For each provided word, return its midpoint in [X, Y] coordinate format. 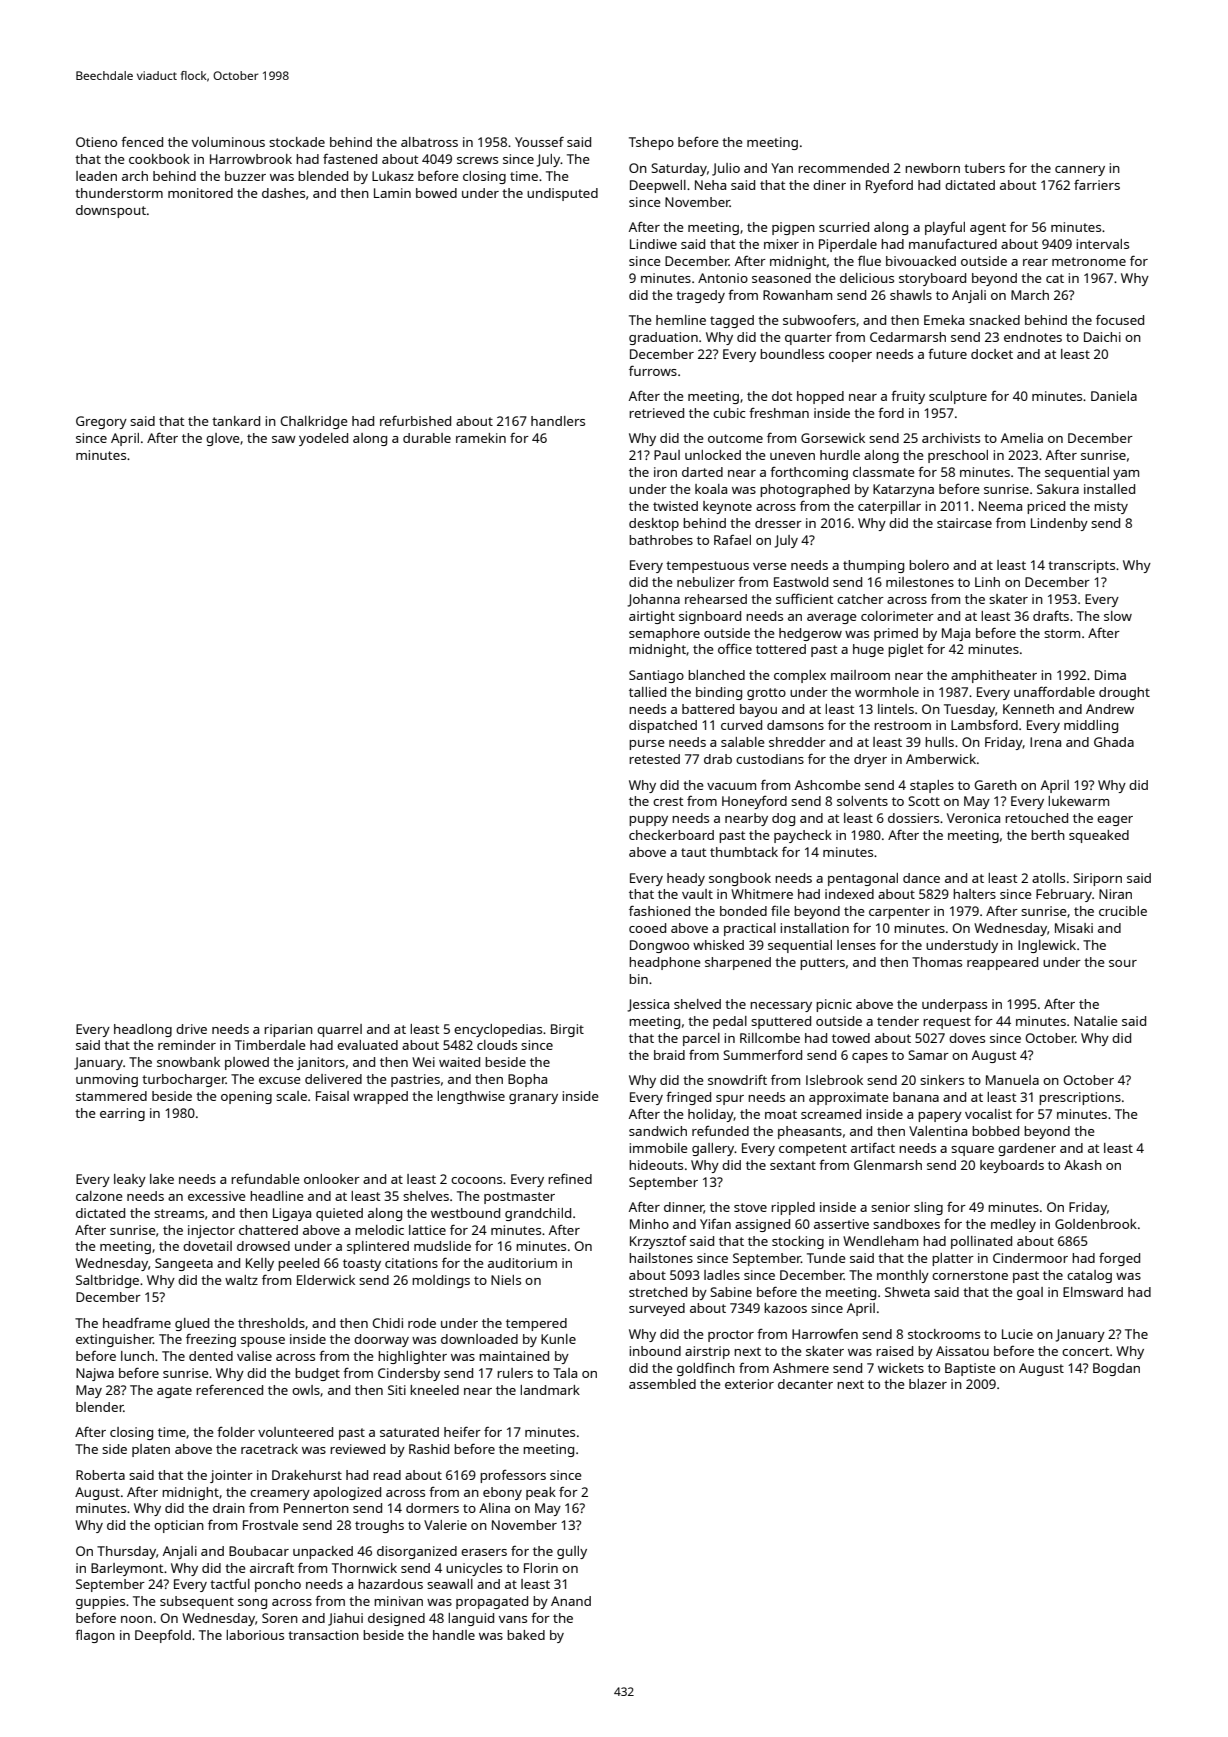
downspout [111, 211]
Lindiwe [653, 244]
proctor [731, 1336]
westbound [465, 1213]
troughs [379, 1526]
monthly [903, 1276]
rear [1035, 262]
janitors [321, 1063]
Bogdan [1116, 1369]
